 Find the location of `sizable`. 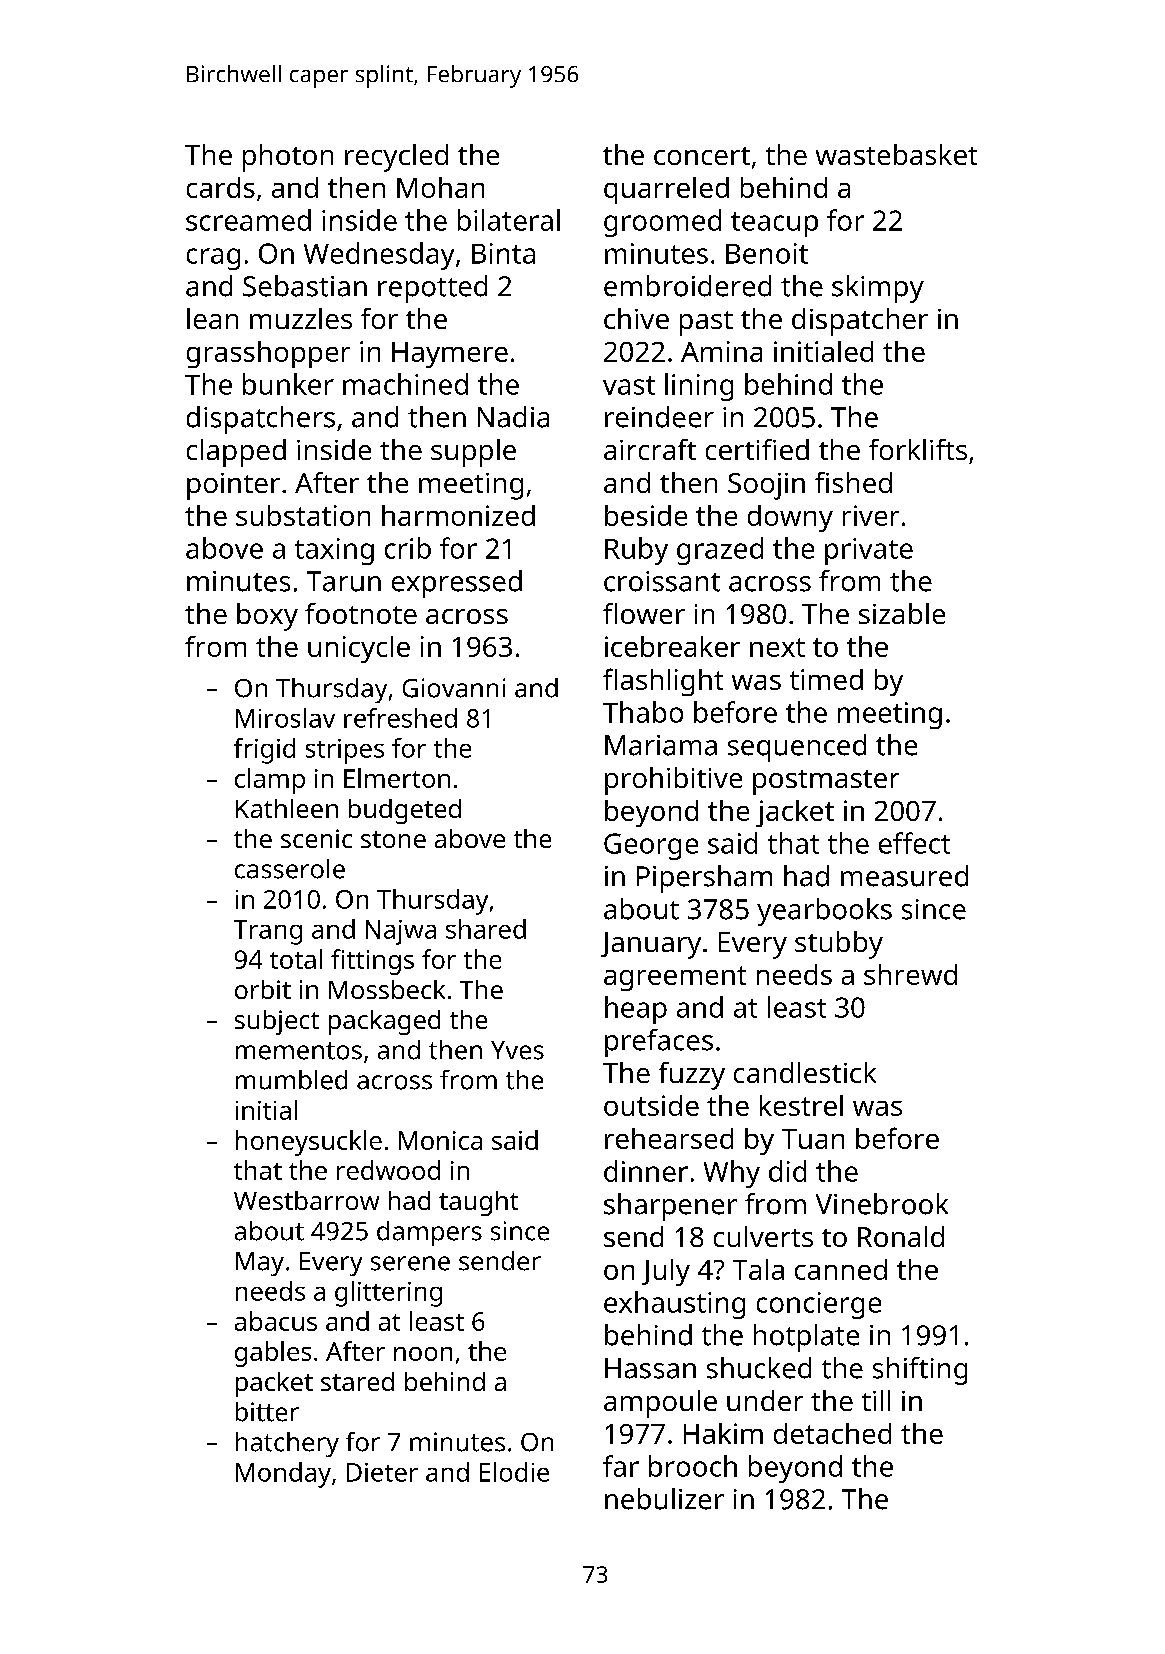

sizable is located at coordinates (902, 613).
